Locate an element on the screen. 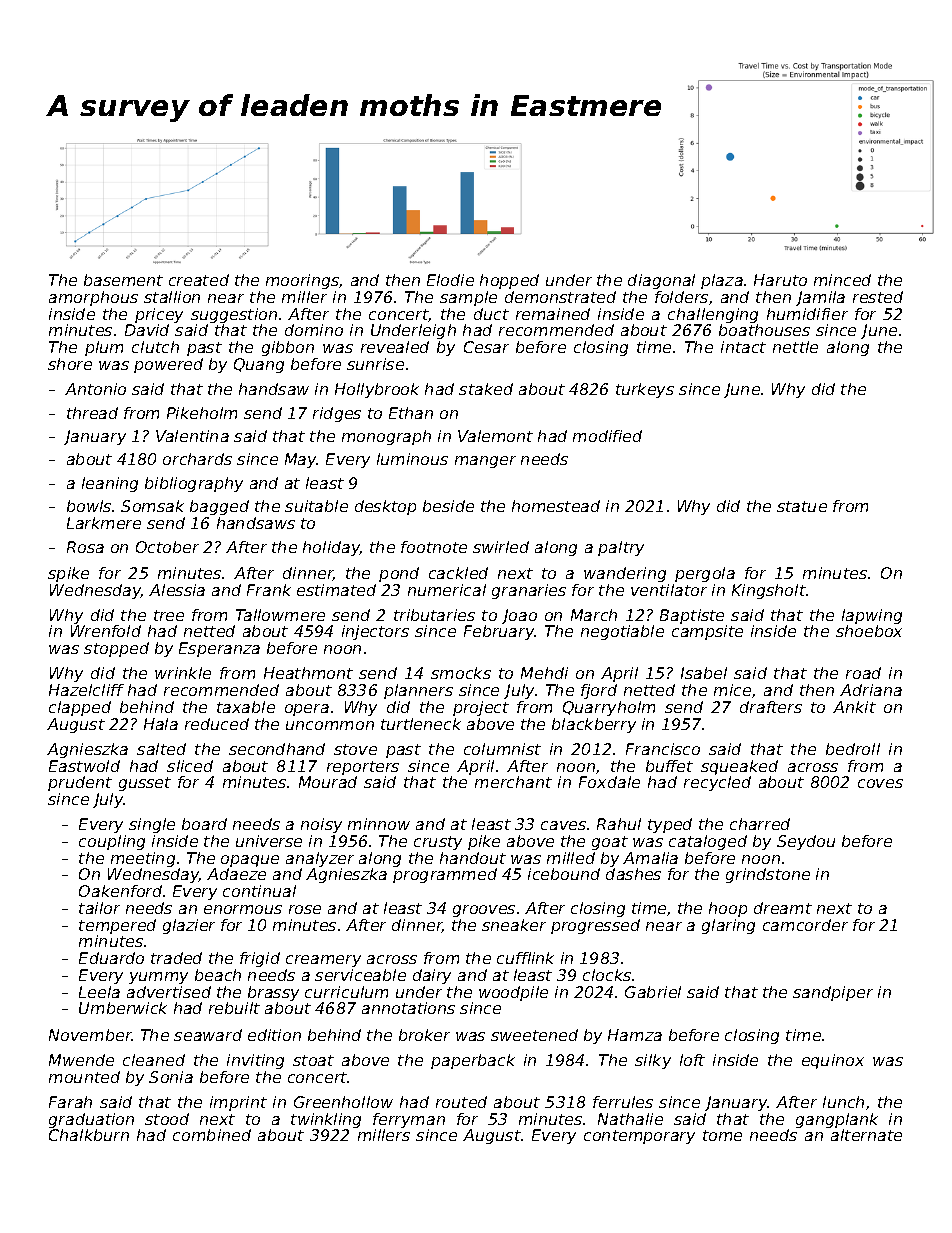 This screenshot has height=1233, width=952. turtleneck is located at coordinates (421, 724).
